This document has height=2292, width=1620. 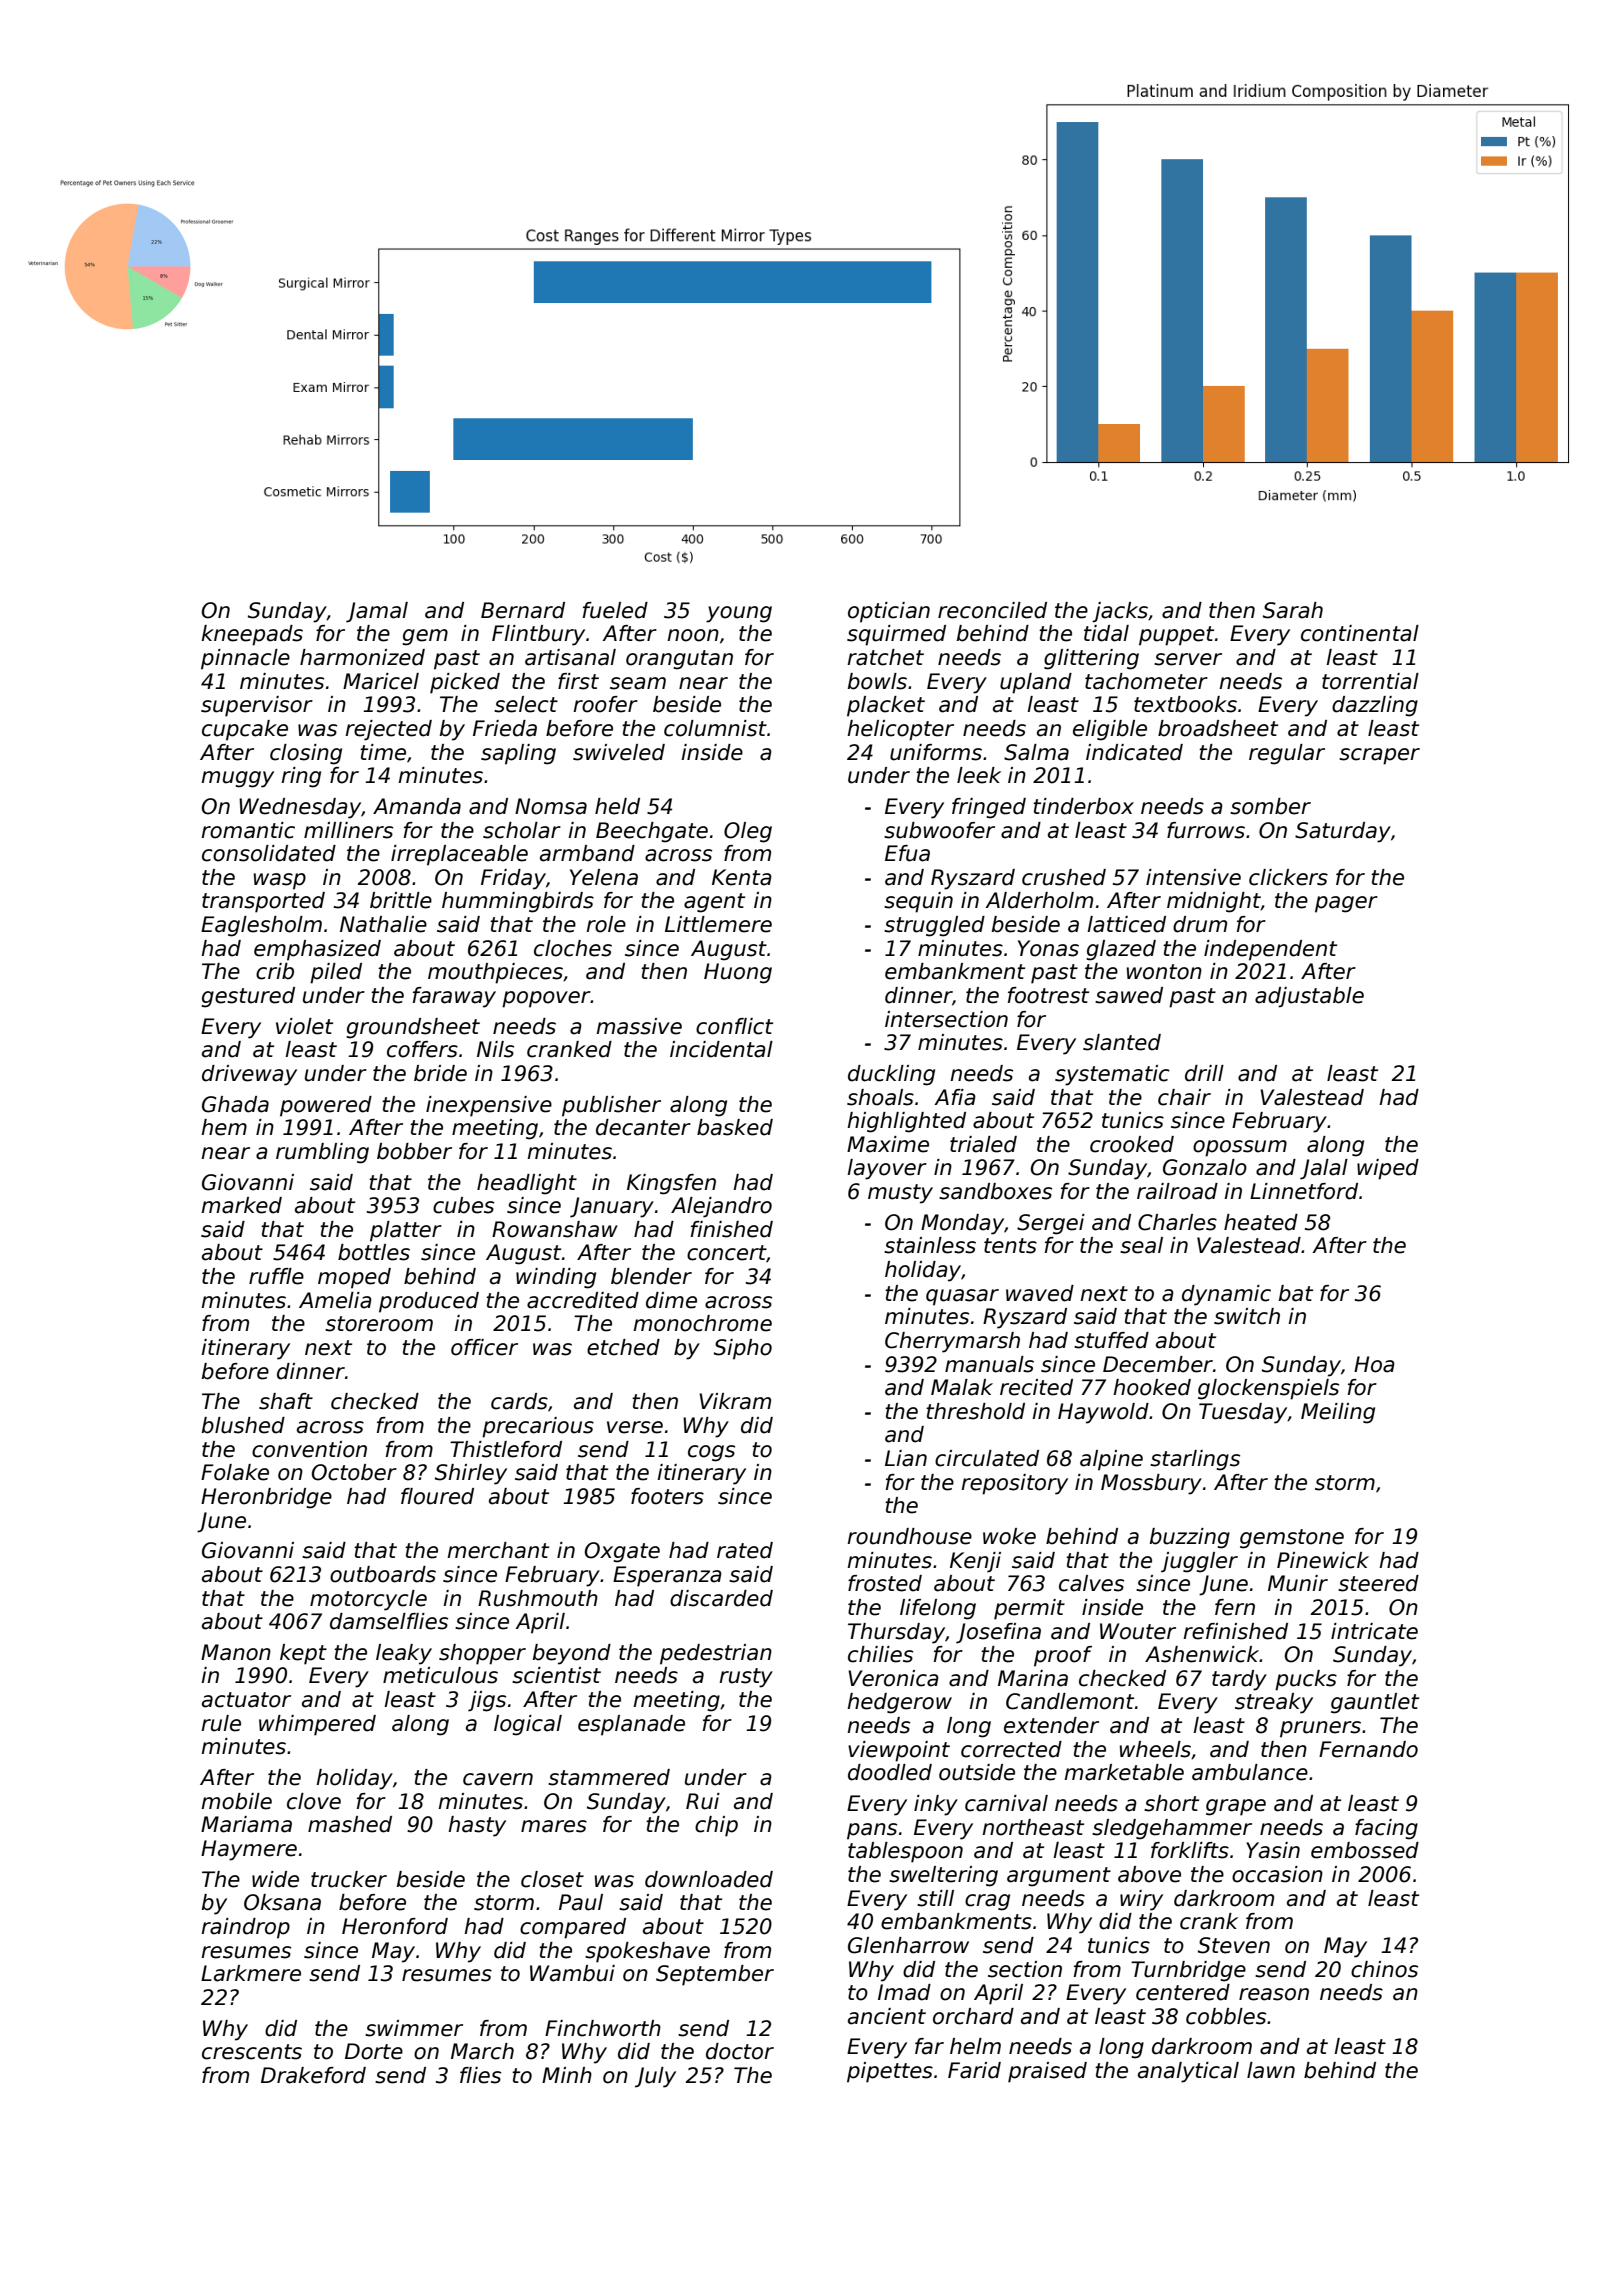 I want to click on hooked, so click(x=1152, y=1387).
